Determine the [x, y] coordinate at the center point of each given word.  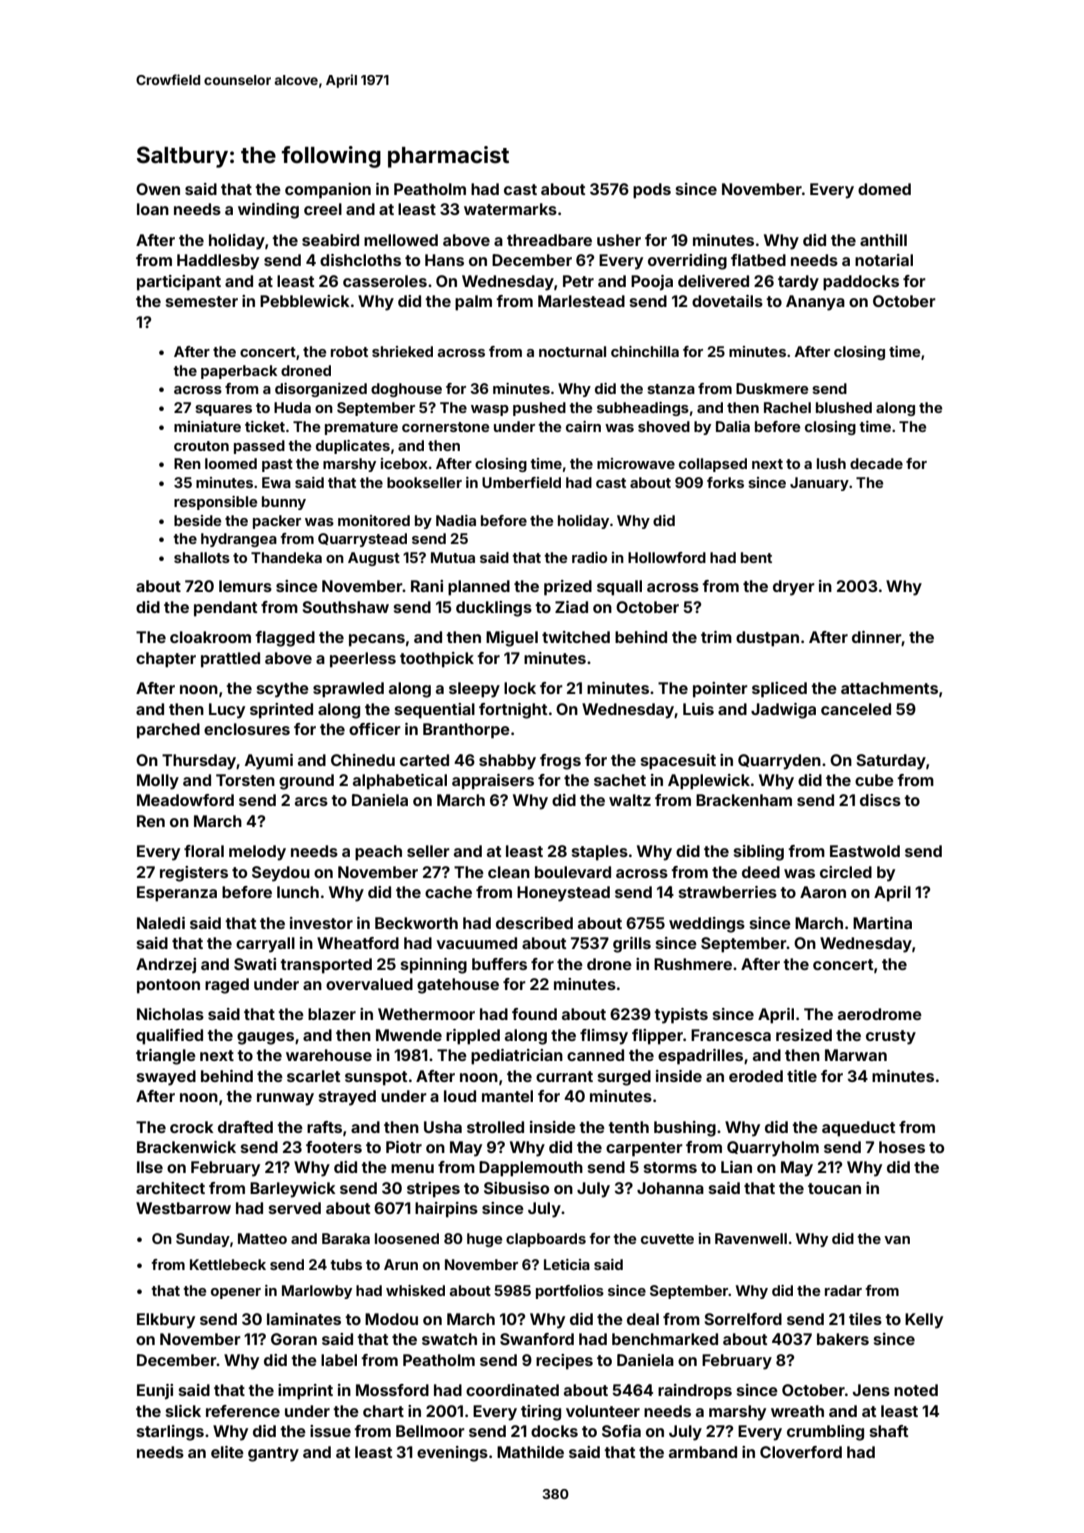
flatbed [758, 260]
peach [378, 853]
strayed [347, 1098]
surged [624, 1078]
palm [473, 303]
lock [520, 688]
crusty [891, 1037]
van [897, 1240]
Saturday [891, 762]
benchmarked [665, 1339]
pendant [225, 609]
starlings [170, 1433]
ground [306, 782]
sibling [759, 853]
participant [179, 283]
